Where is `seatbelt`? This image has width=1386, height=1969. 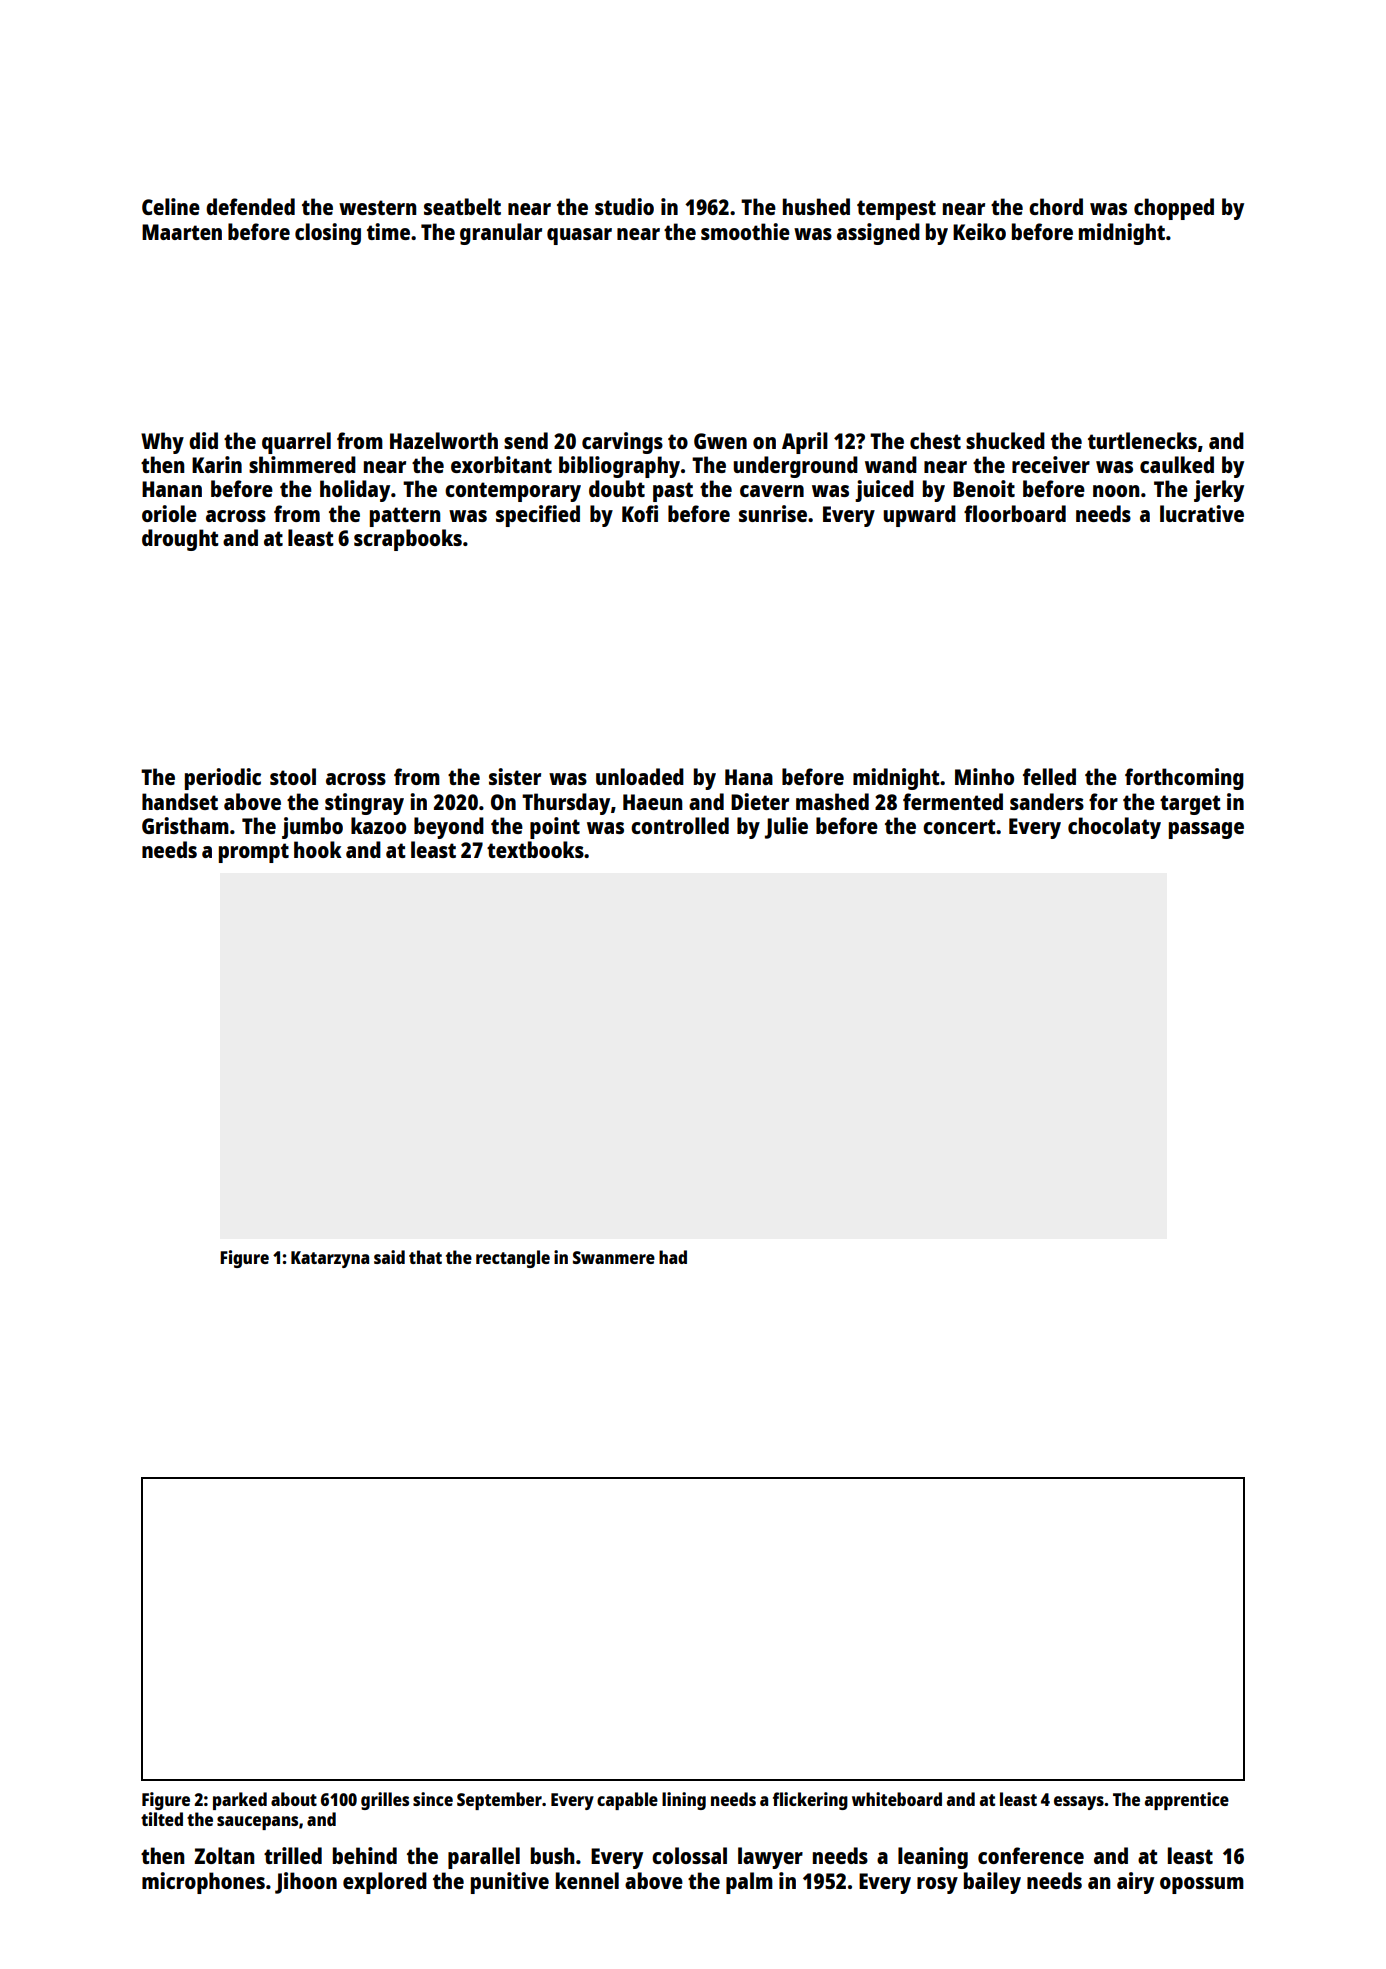
seatbelt is located at coordinates (462, 206).
